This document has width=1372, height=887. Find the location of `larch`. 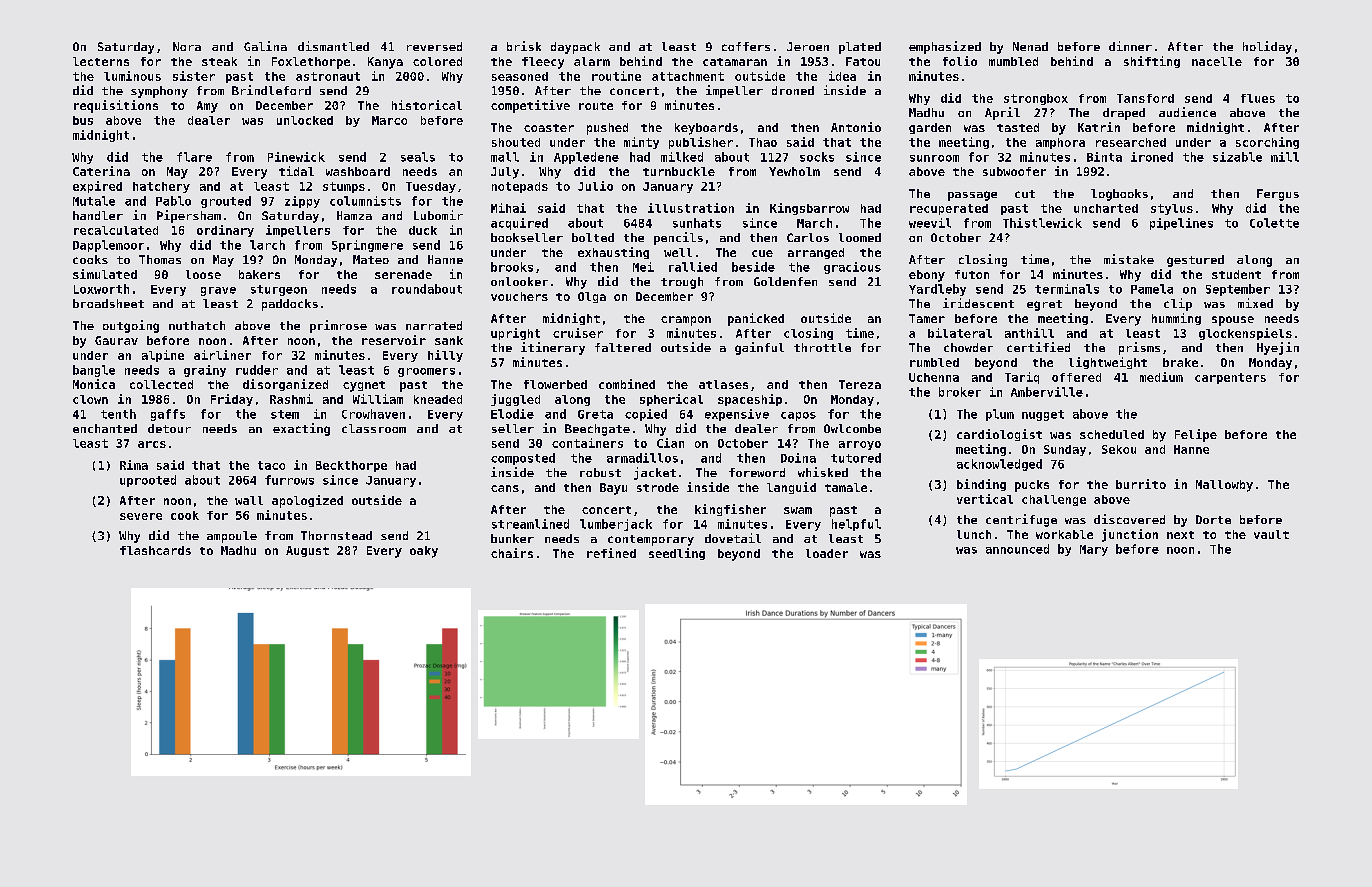

larch is located at coordinates (267, 245).
